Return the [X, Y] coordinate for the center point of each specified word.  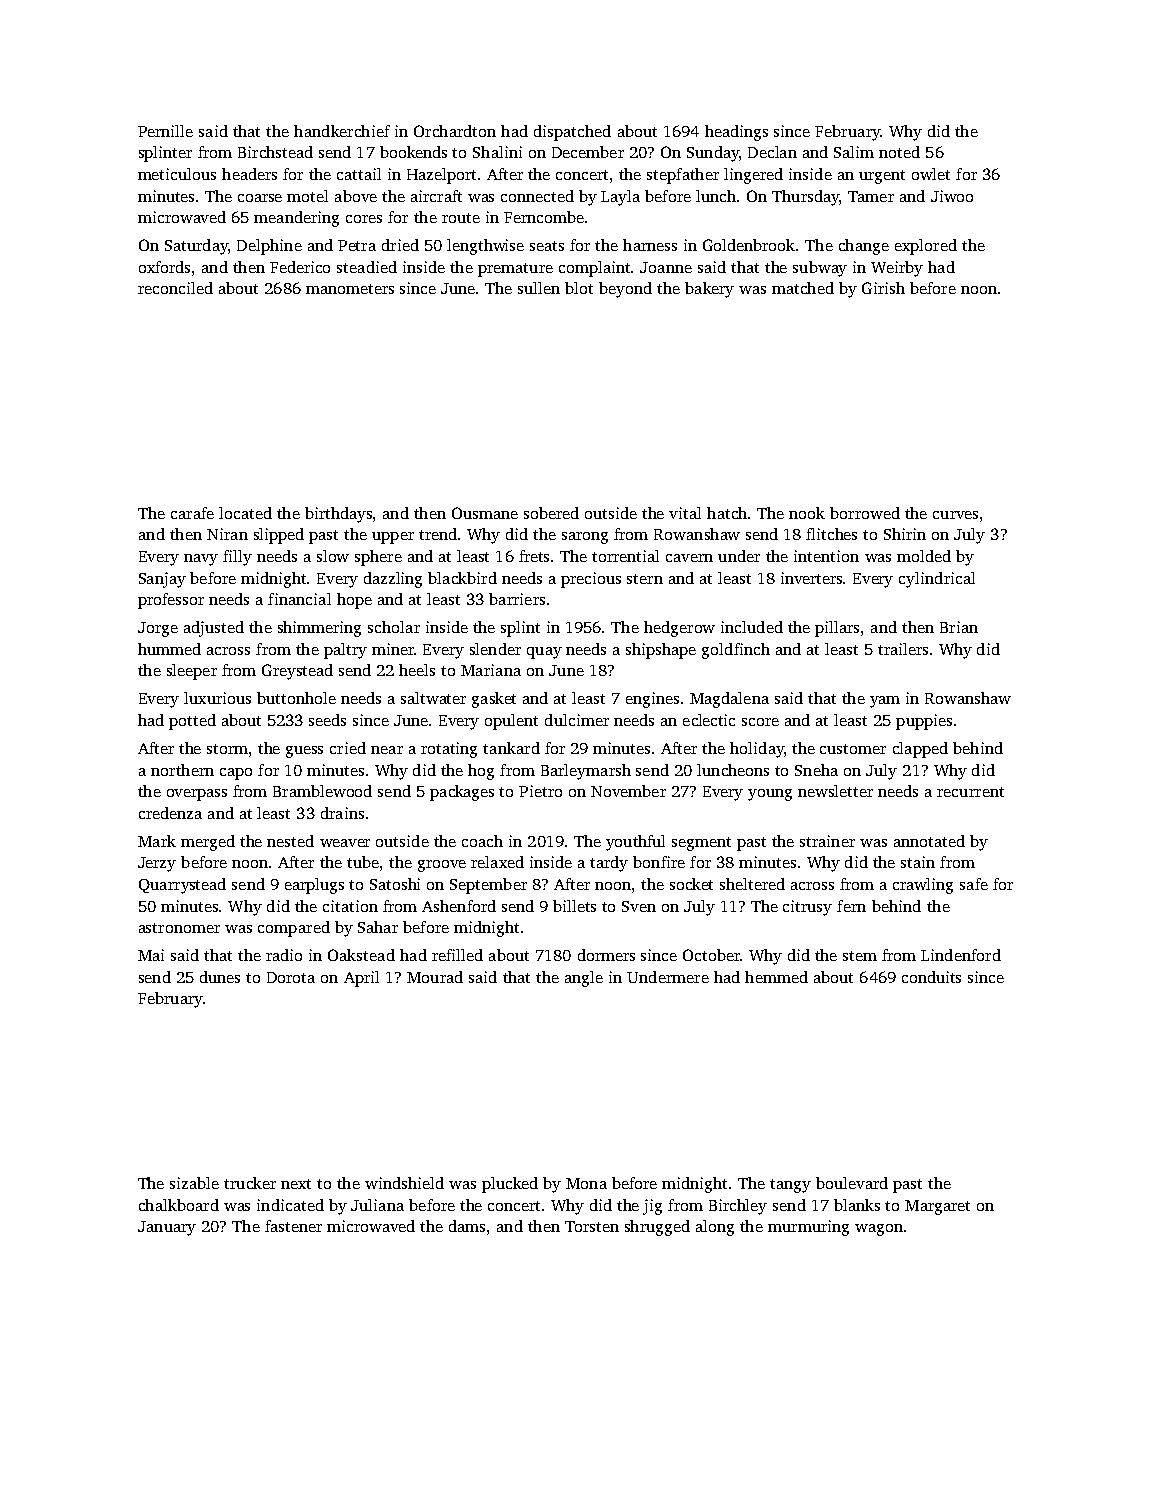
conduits [931, 977]
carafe [192, 513]
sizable [194, 1183]
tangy [790, 1186]
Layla [620, 198]
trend [438, 534]
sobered [551, 513]
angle [584, 979]
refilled [457, 955]
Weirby [897, 269]
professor [171, 601]
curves [955, 515]
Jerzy [157, 864]
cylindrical [937, 580]
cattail [359, 174]
